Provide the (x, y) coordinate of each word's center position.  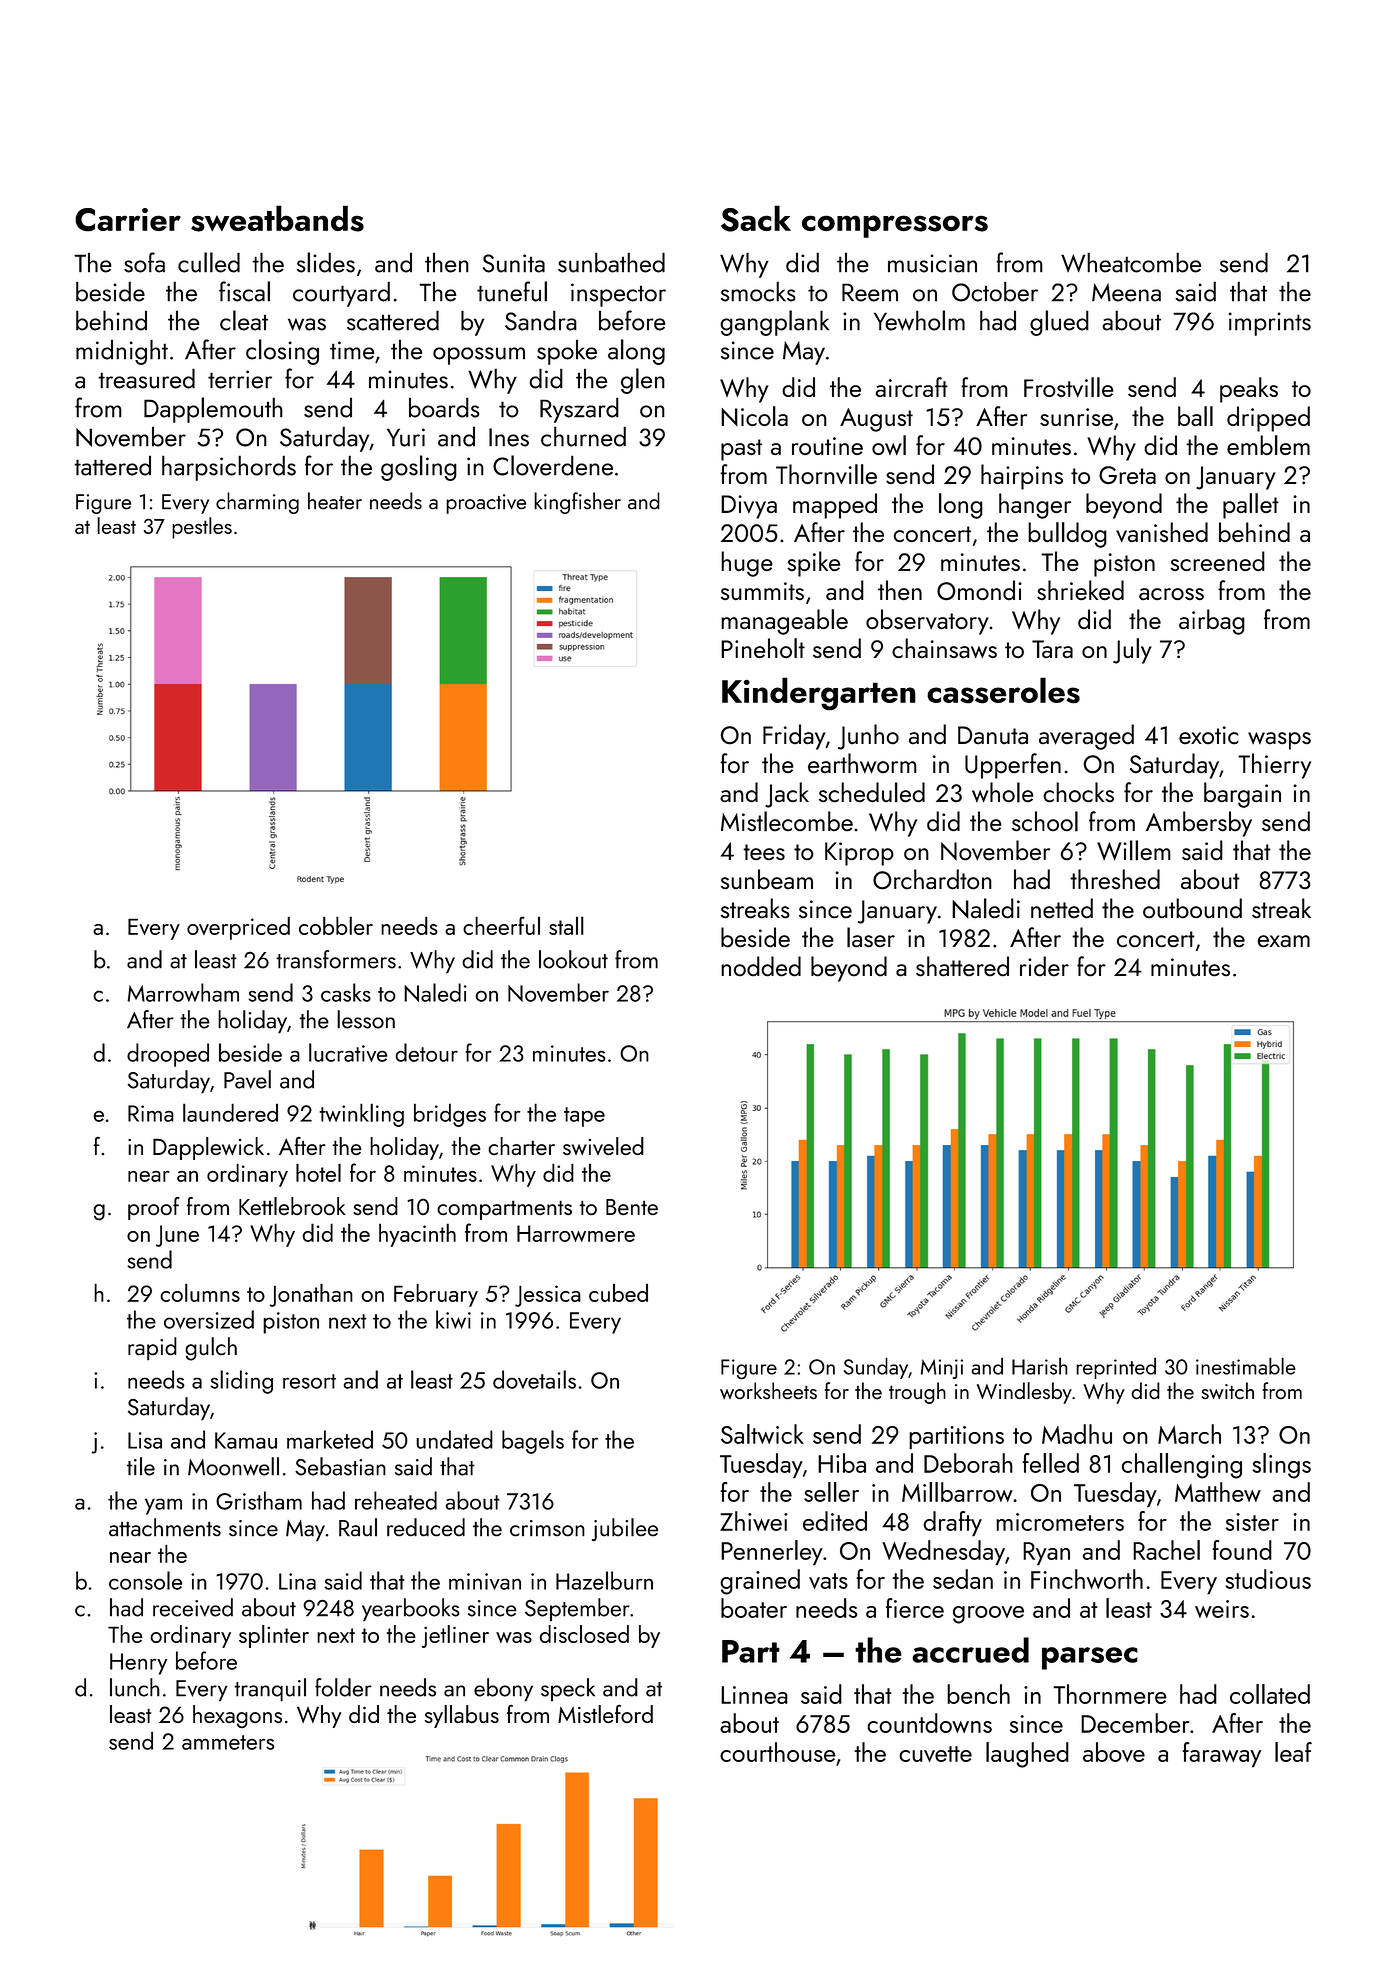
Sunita (513, 263)
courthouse (778, 1752)
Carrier (128, 220)
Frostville (1069, 387)
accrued (970, 1650)
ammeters (228, 1742)
